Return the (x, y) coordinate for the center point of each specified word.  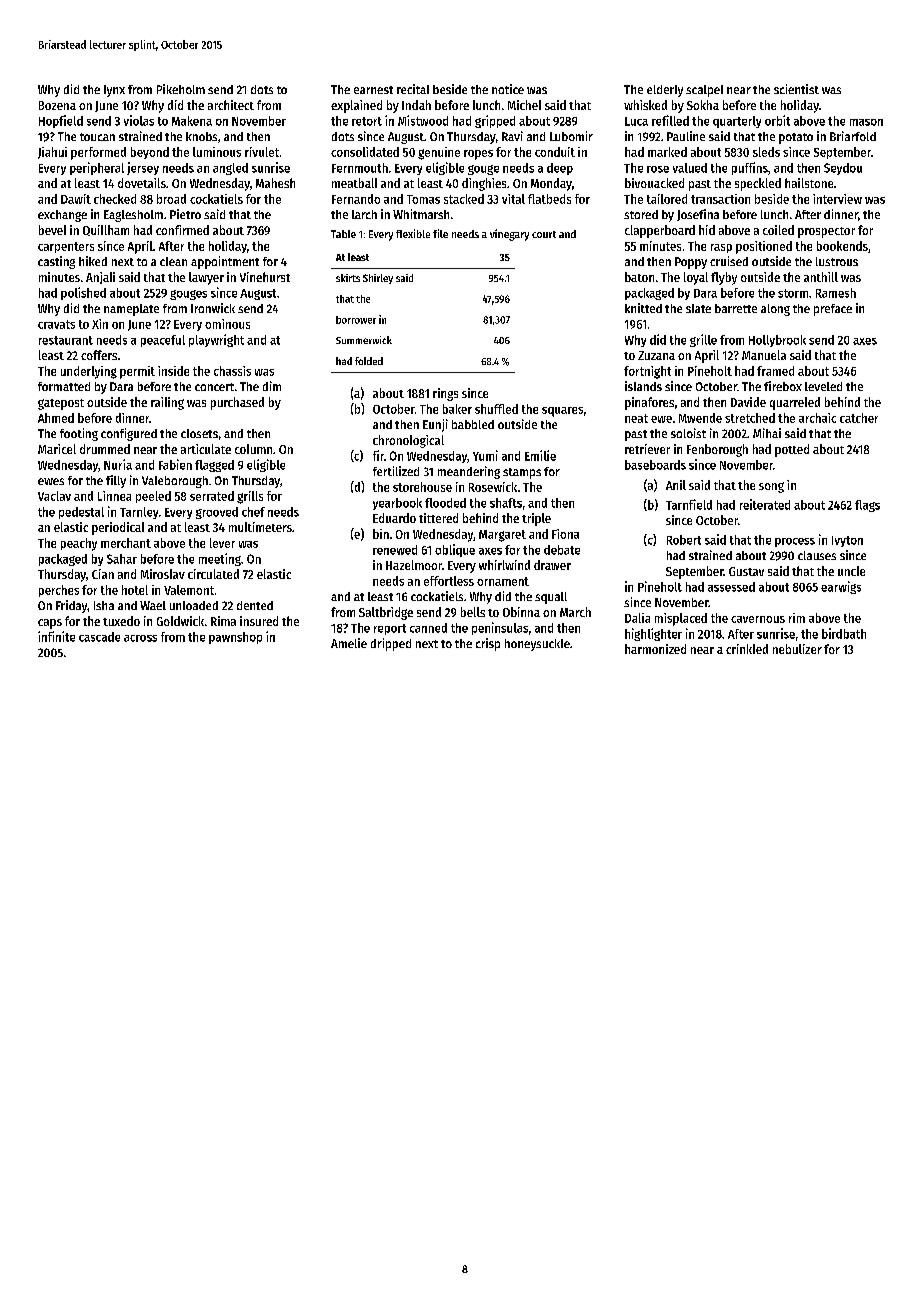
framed (775, 371)
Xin (100, 324)
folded (369, 361)
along (775, 310)
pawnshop (235, 638)
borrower (356, 320)
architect (231, 105)
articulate (206, 449)
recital (413, 89)
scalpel (704, 91)
